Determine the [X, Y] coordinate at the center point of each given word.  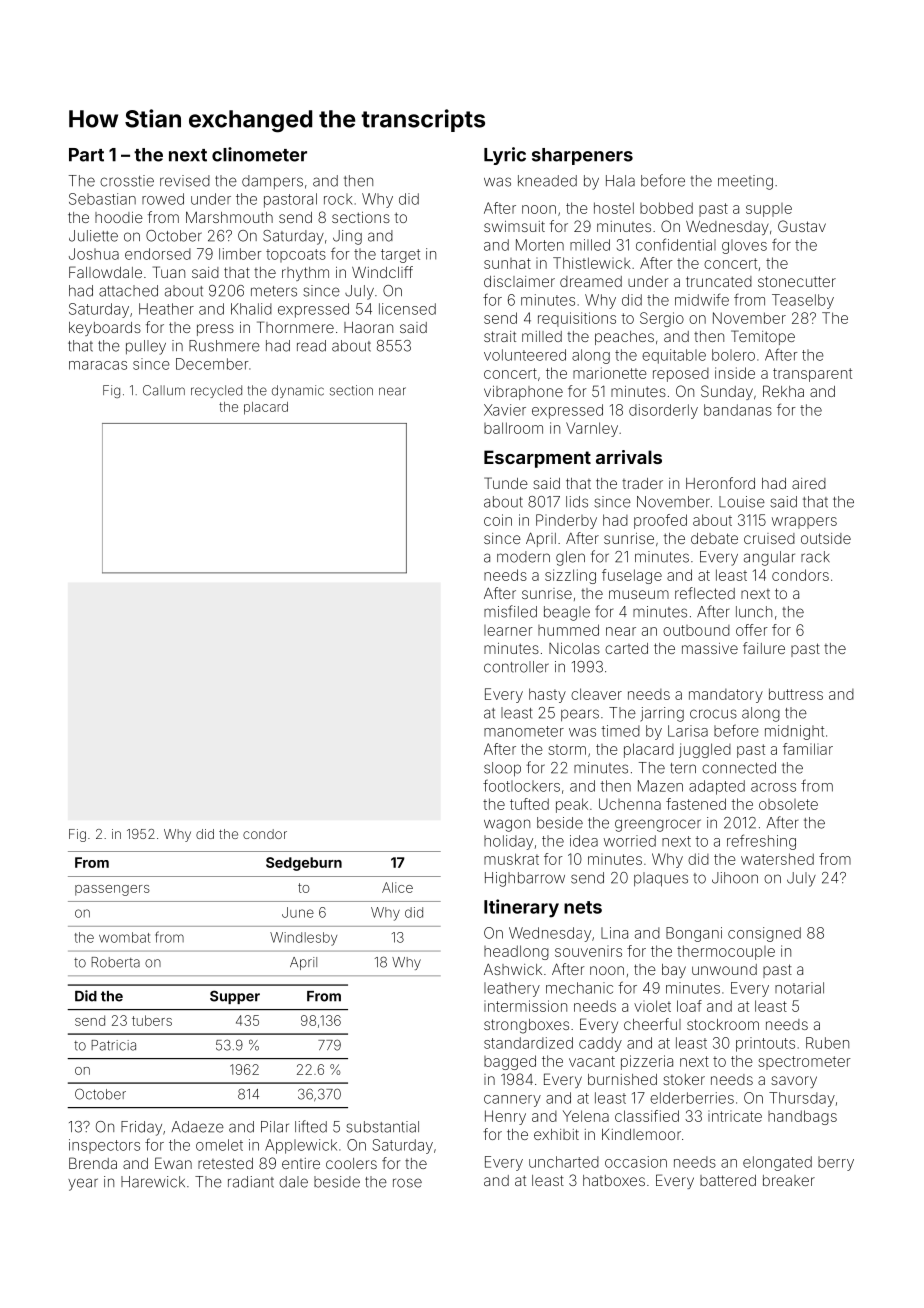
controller [516, 667]
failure [764, 648]
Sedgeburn [304, 864]
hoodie [119, 217]
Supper [235, 997]
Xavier [505, 410]
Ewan [173, 1163]
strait [500, 336]
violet [652, 1006]
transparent [812, 375]
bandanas [738, 410]
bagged [510, 1062]
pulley [146, 347]
